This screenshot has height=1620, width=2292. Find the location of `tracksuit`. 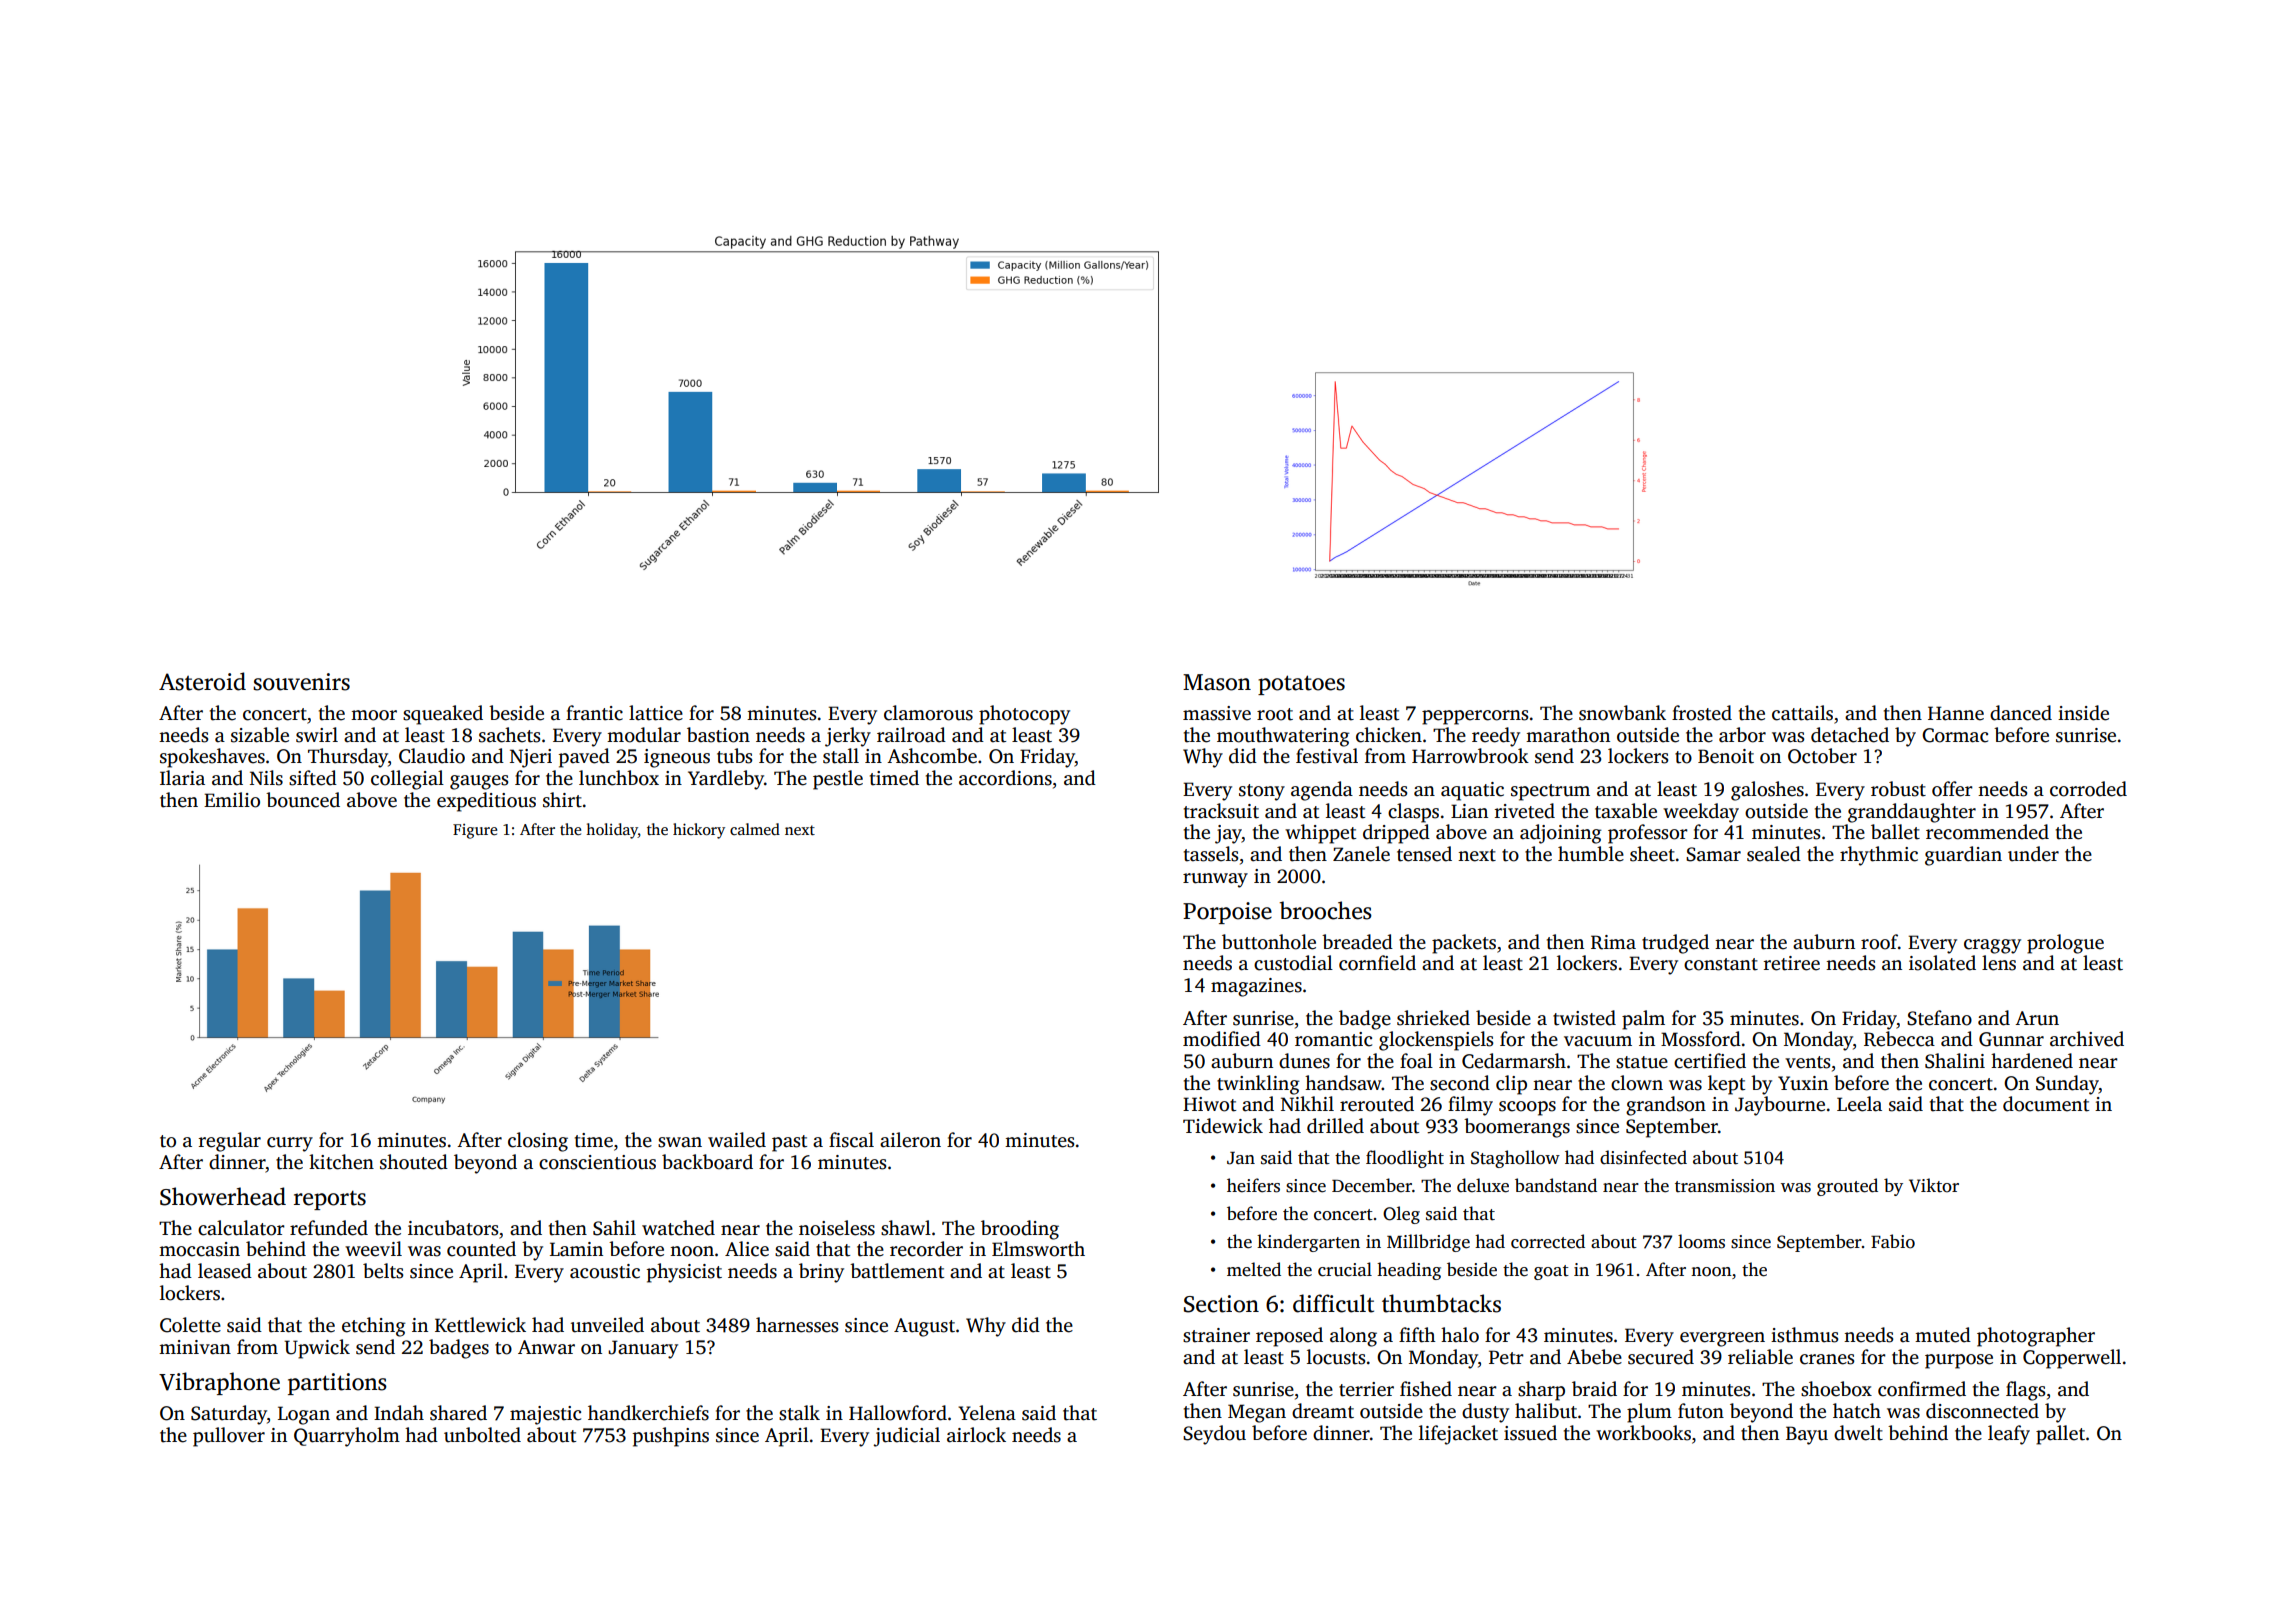

tracksuit is located at coordinates (1221, 811).
